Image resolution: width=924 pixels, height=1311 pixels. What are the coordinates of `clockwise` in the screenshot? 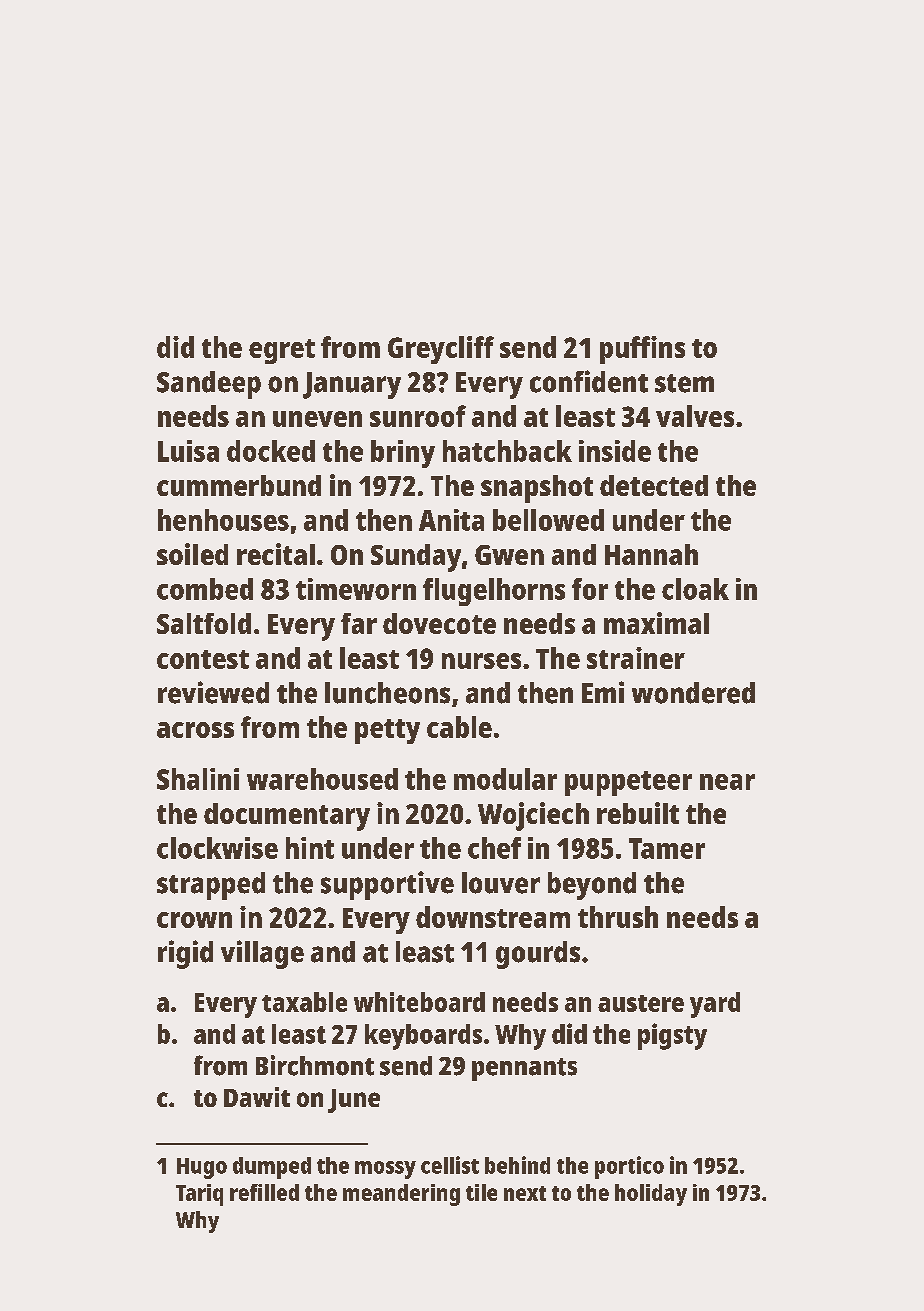 It's located at (217, 848).
